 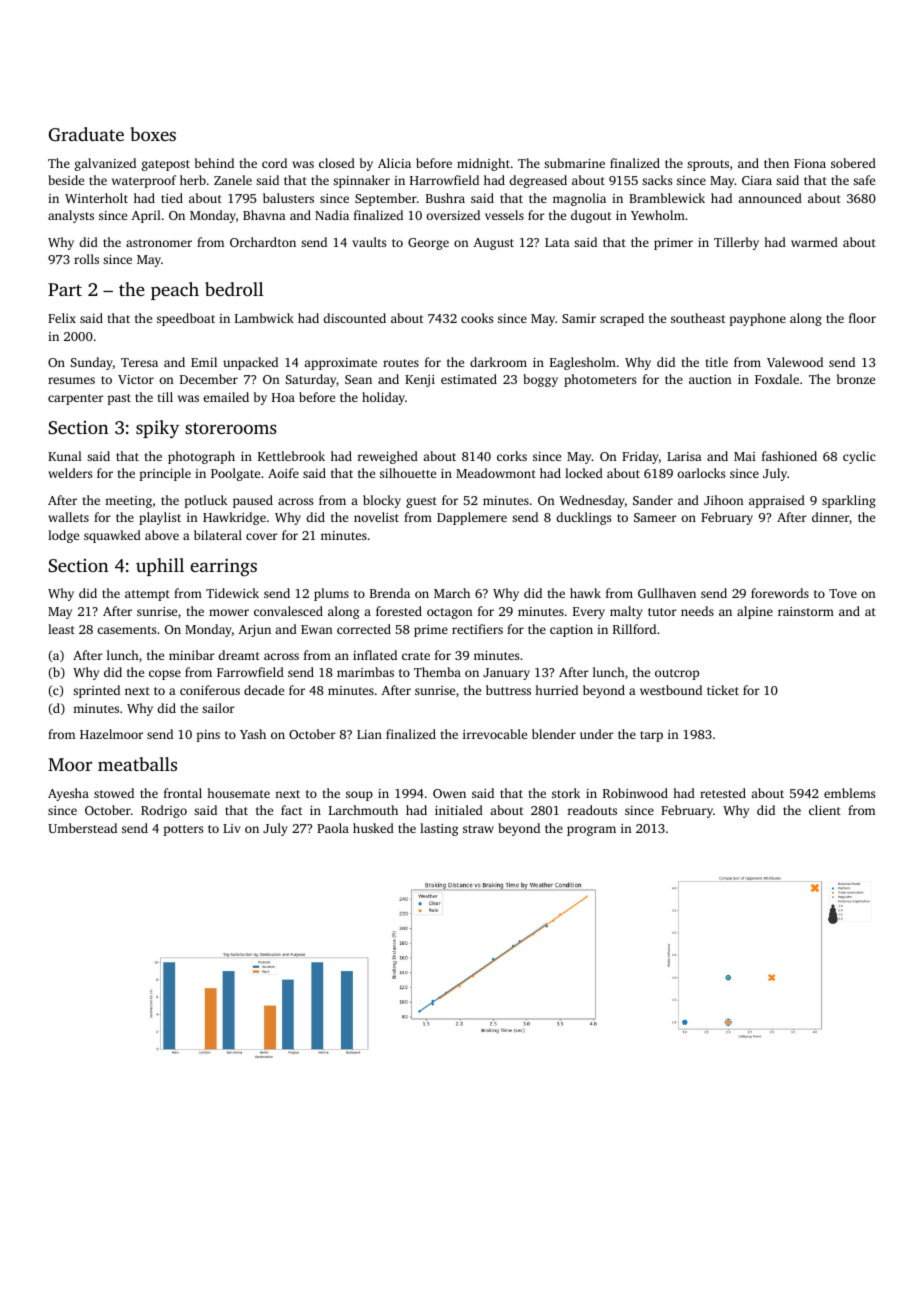 What do you see at coordinates (82, 828) in the screenshot?
I see `Umberstead` at bounding box center [82, 828].
